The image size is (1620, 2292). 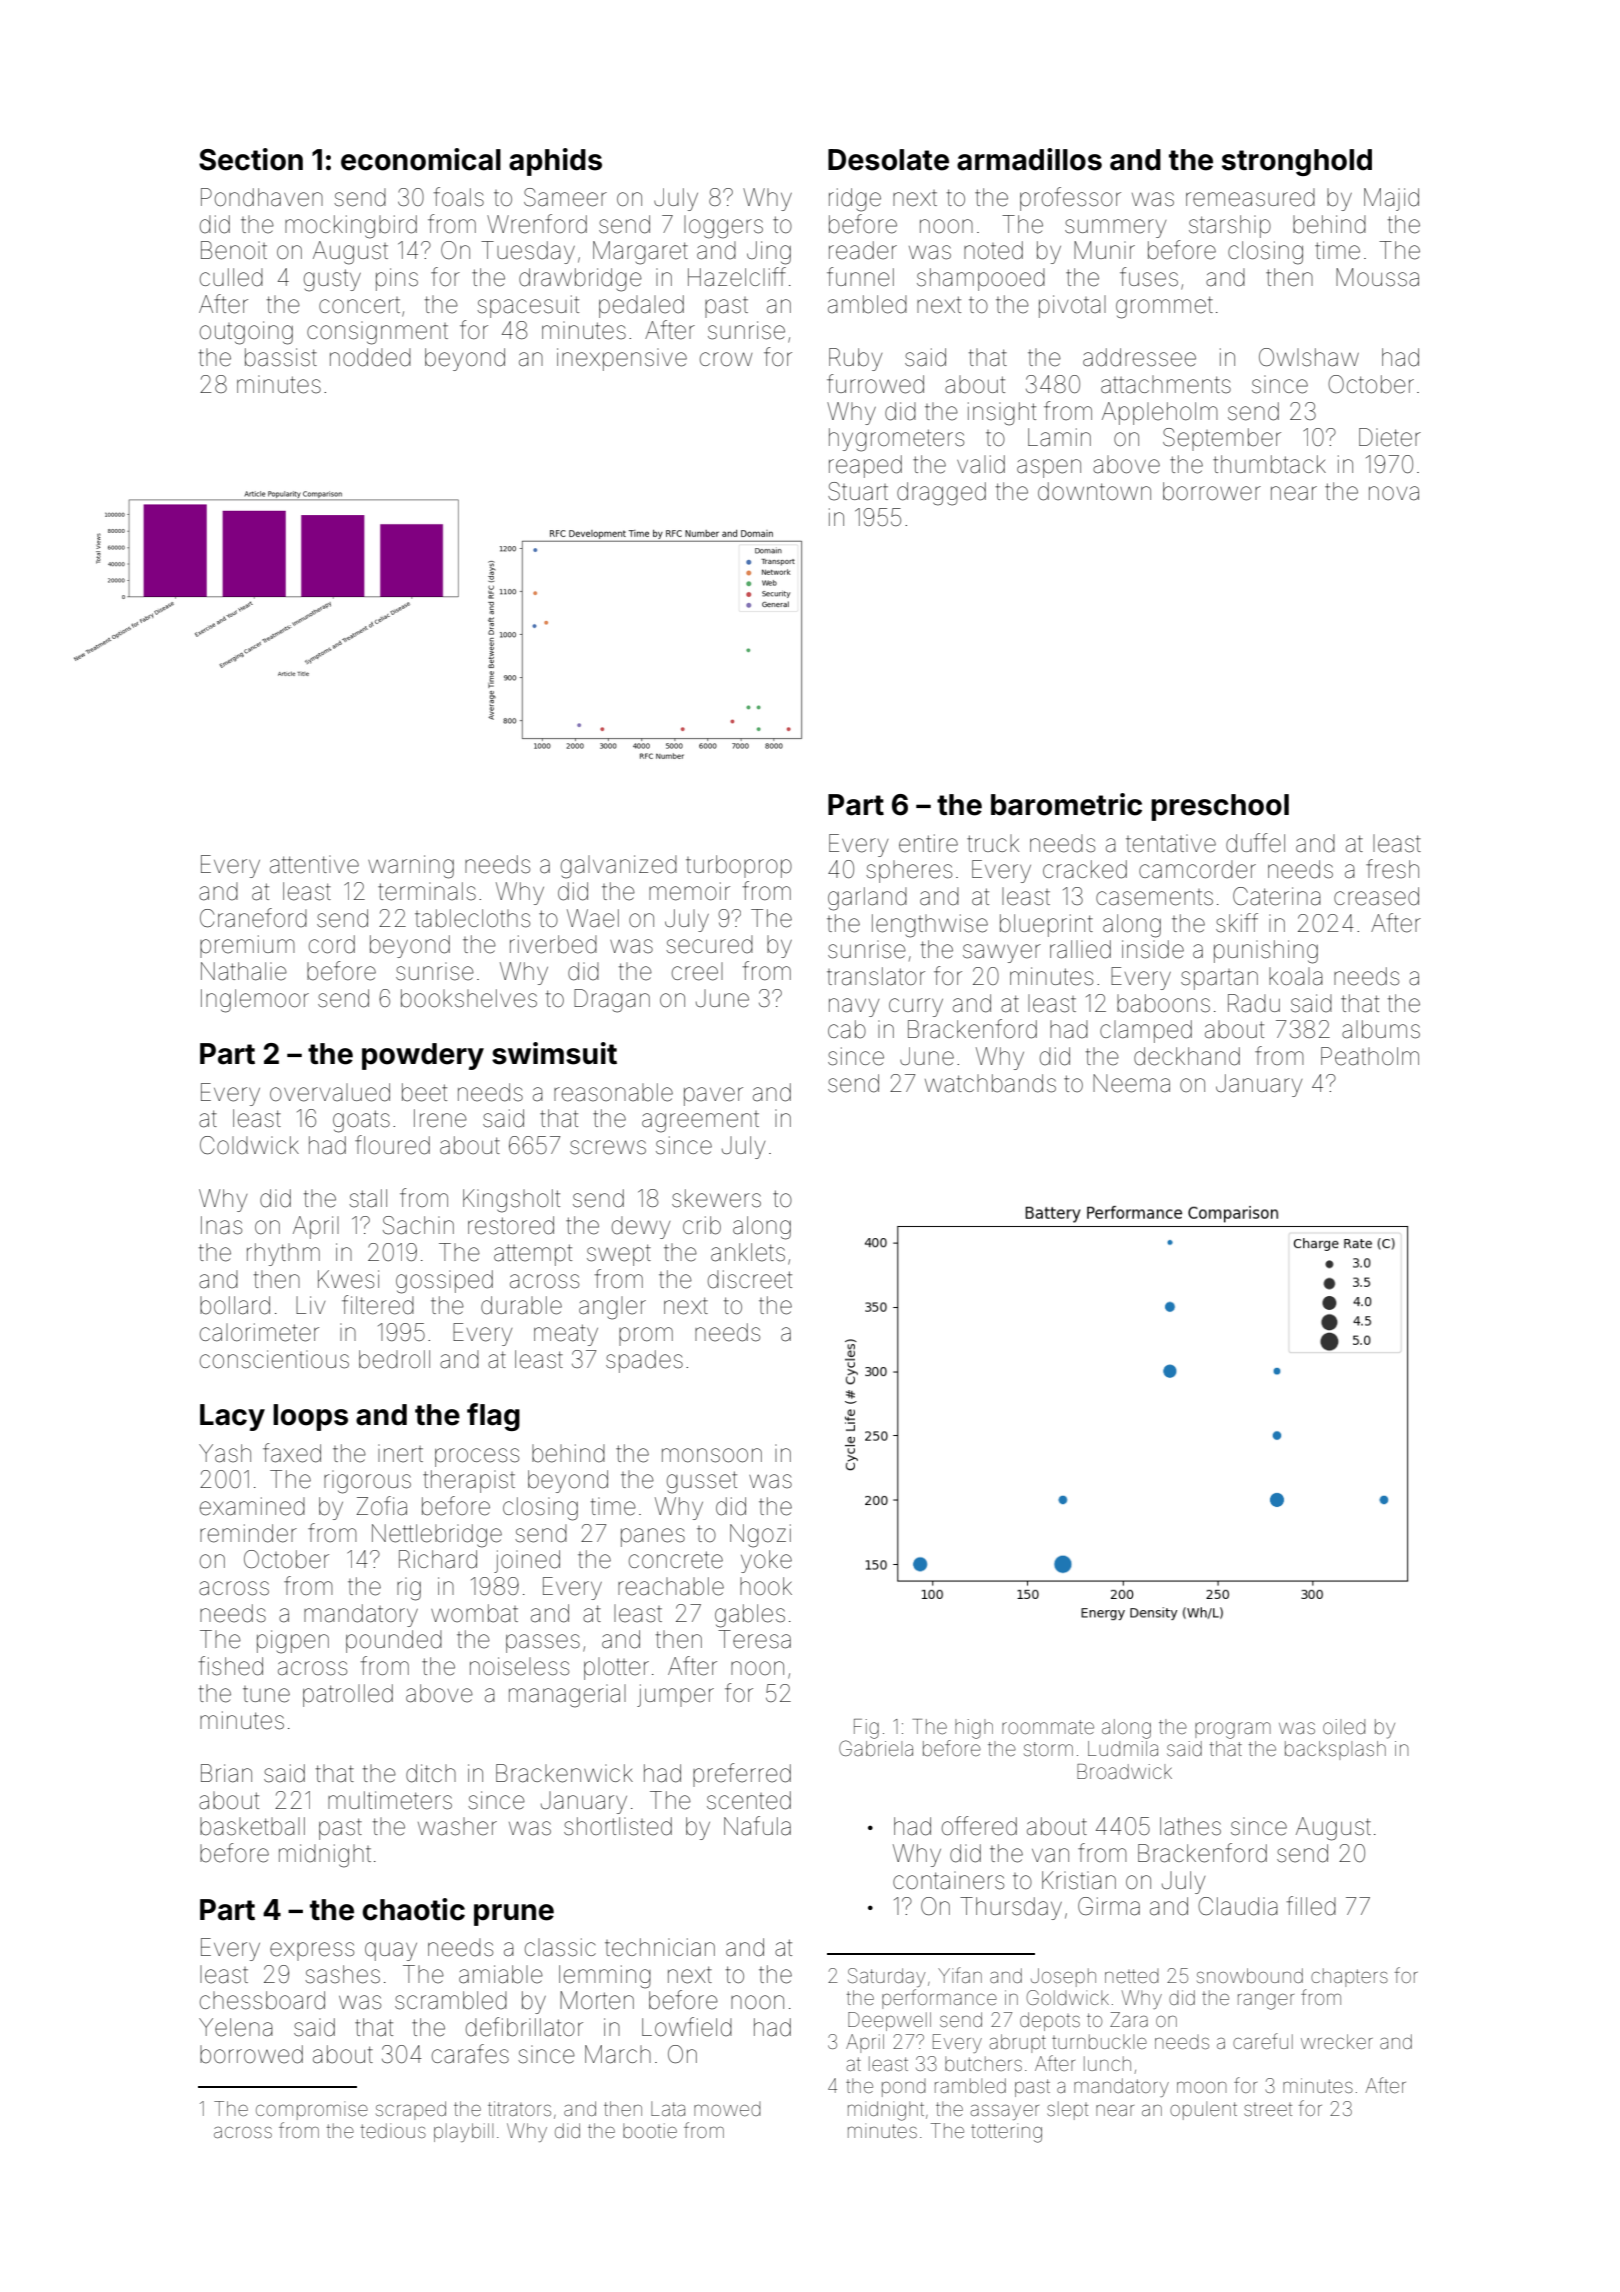 What do you see at coordinates (1297, 162) in the image?
I see `stronghold` at bounding box center [1297, 162].
